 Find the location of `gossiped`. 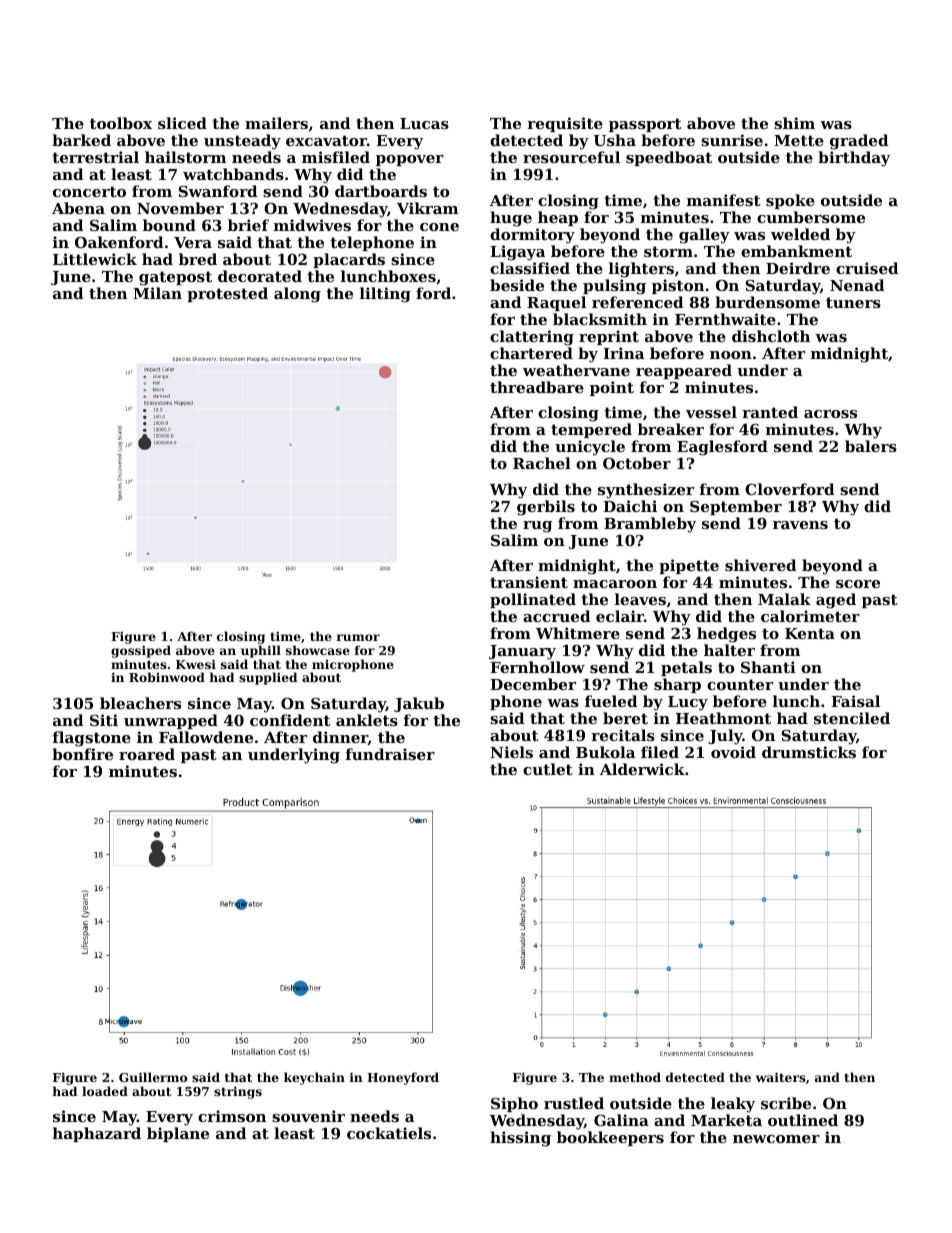

gossiped is located at coordinates (141, 651).
